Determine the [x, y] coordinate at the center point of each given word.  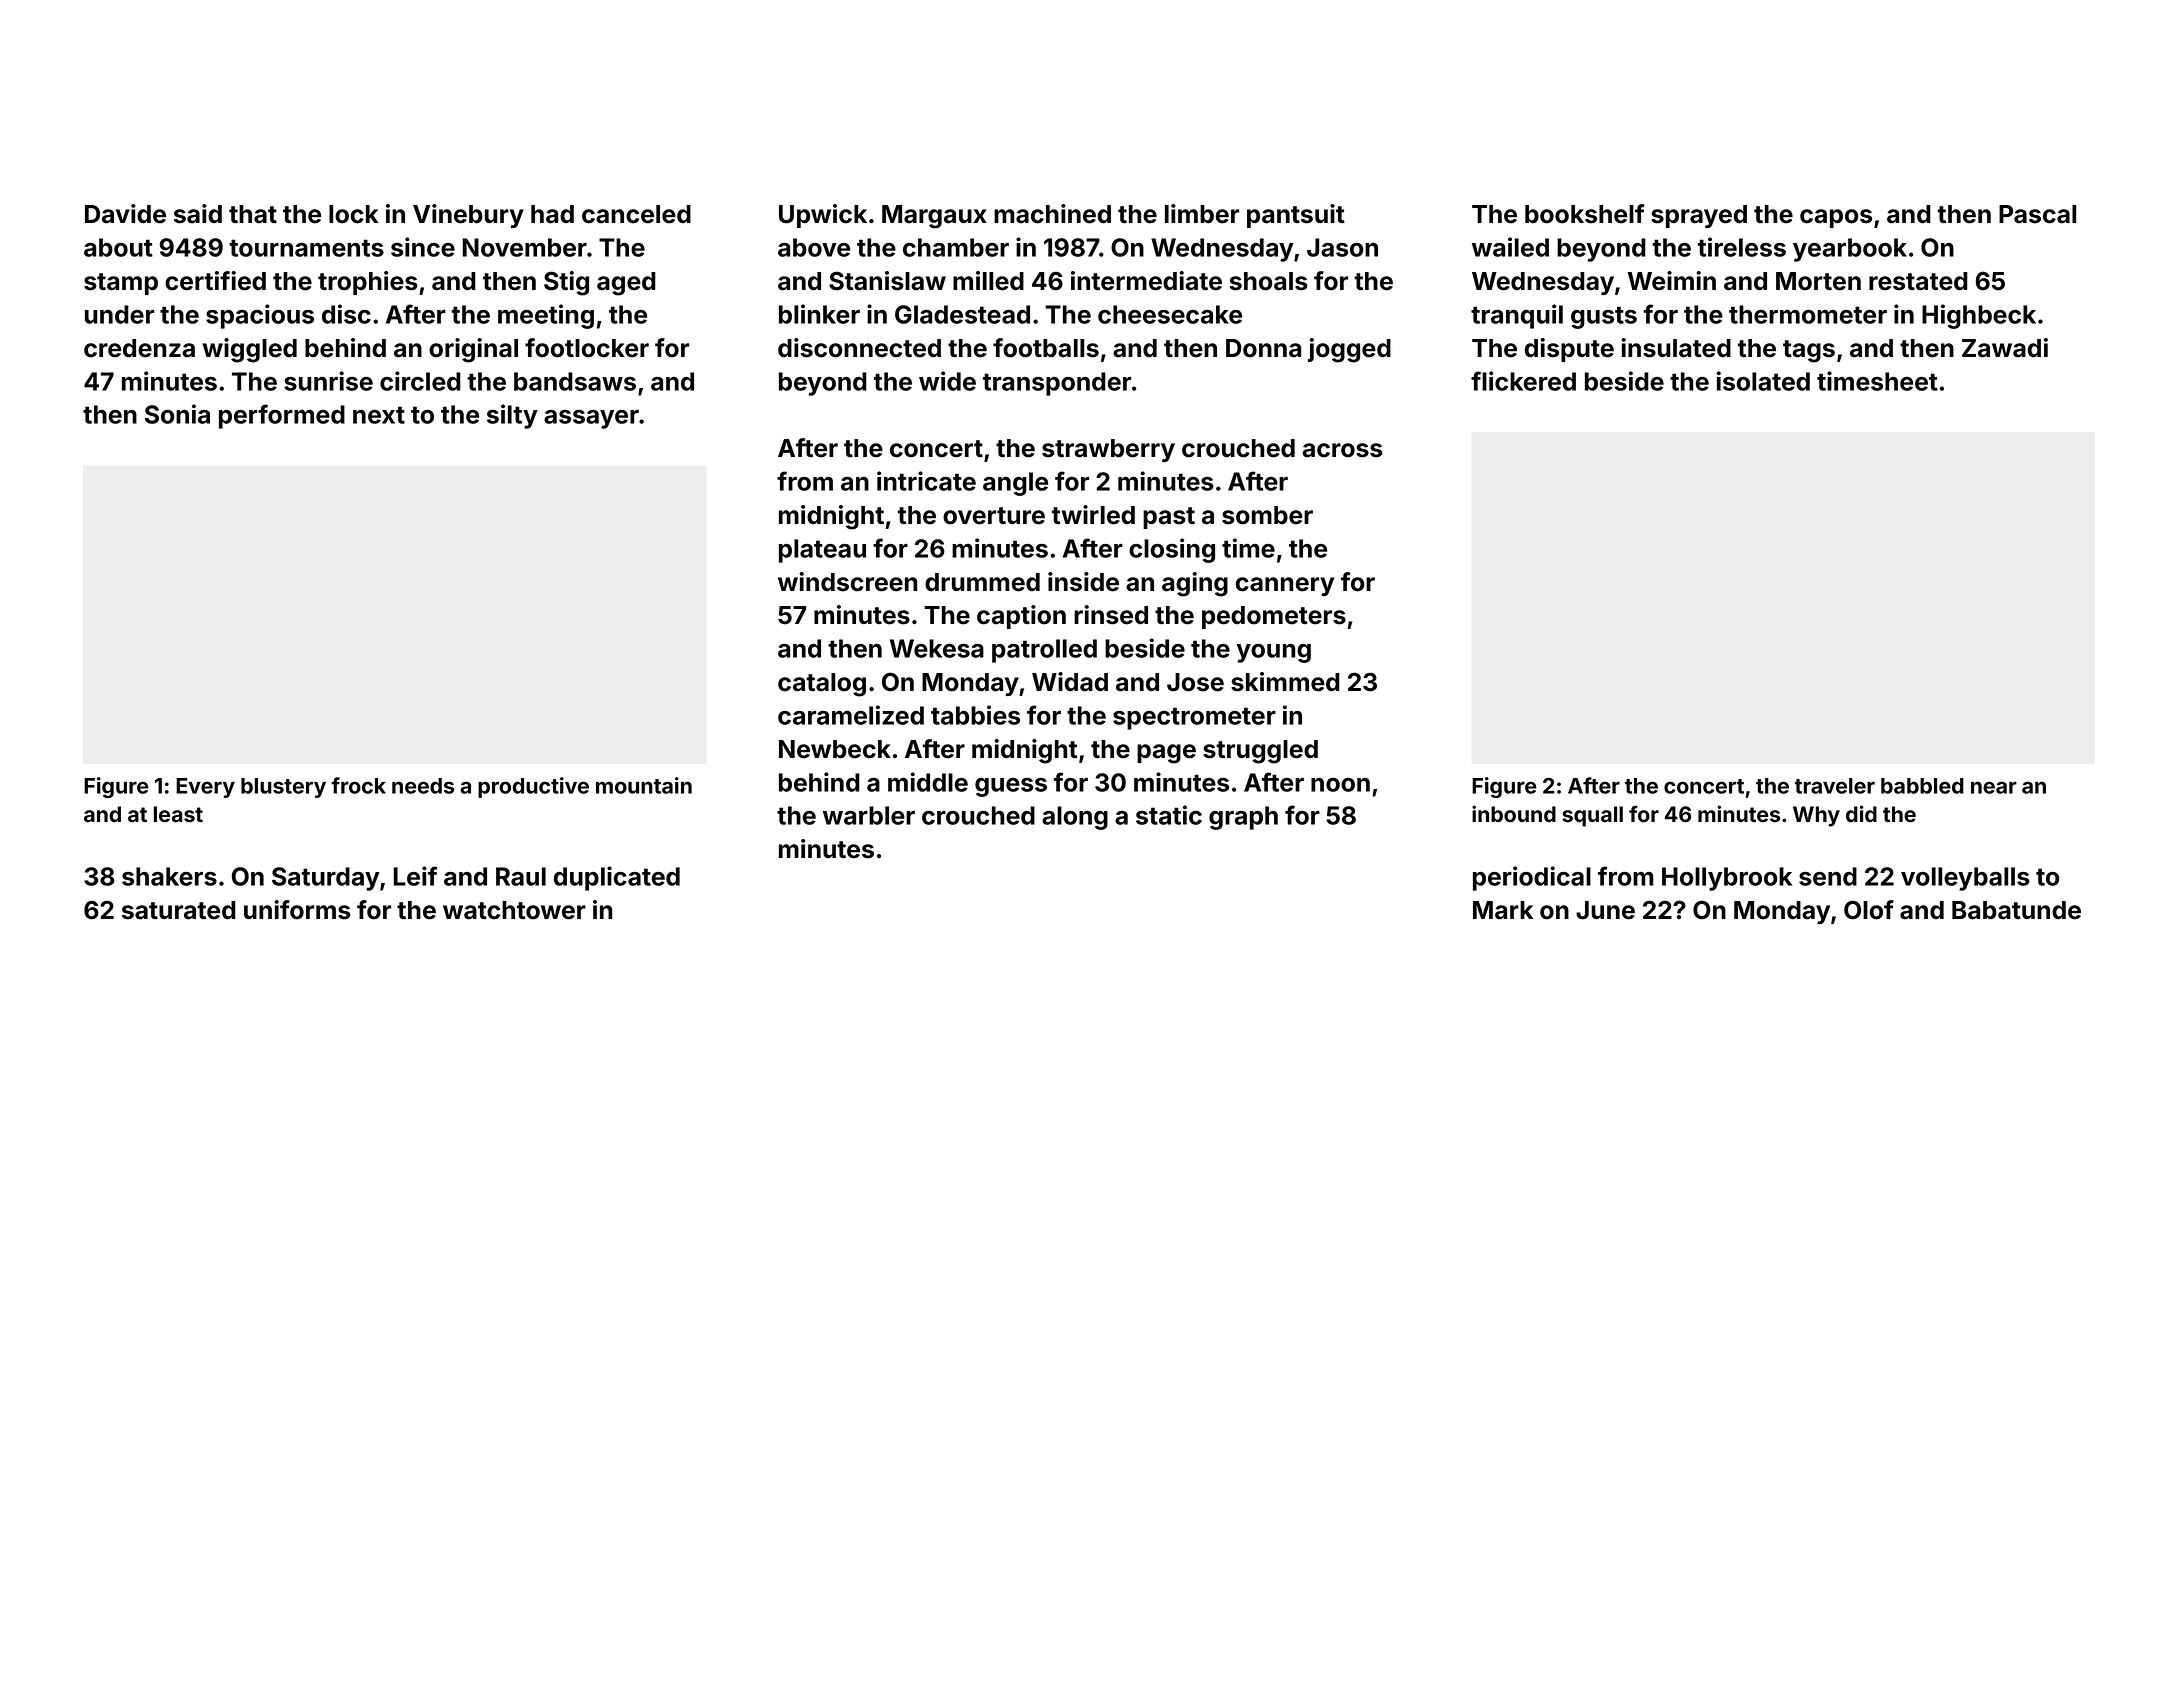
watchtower [514, 910]
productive [533, 787]
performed [282, 416]
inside [1083, 582]
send [1828, 876]
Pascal [2037, 214]
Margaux [934, 217]
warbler [869, 815]
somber [1267, 515]
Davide [125, 214]
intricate [926, 481]
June [1605, 910]
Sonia [177, 414]
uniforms [297, 910]
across [1343, 450]
